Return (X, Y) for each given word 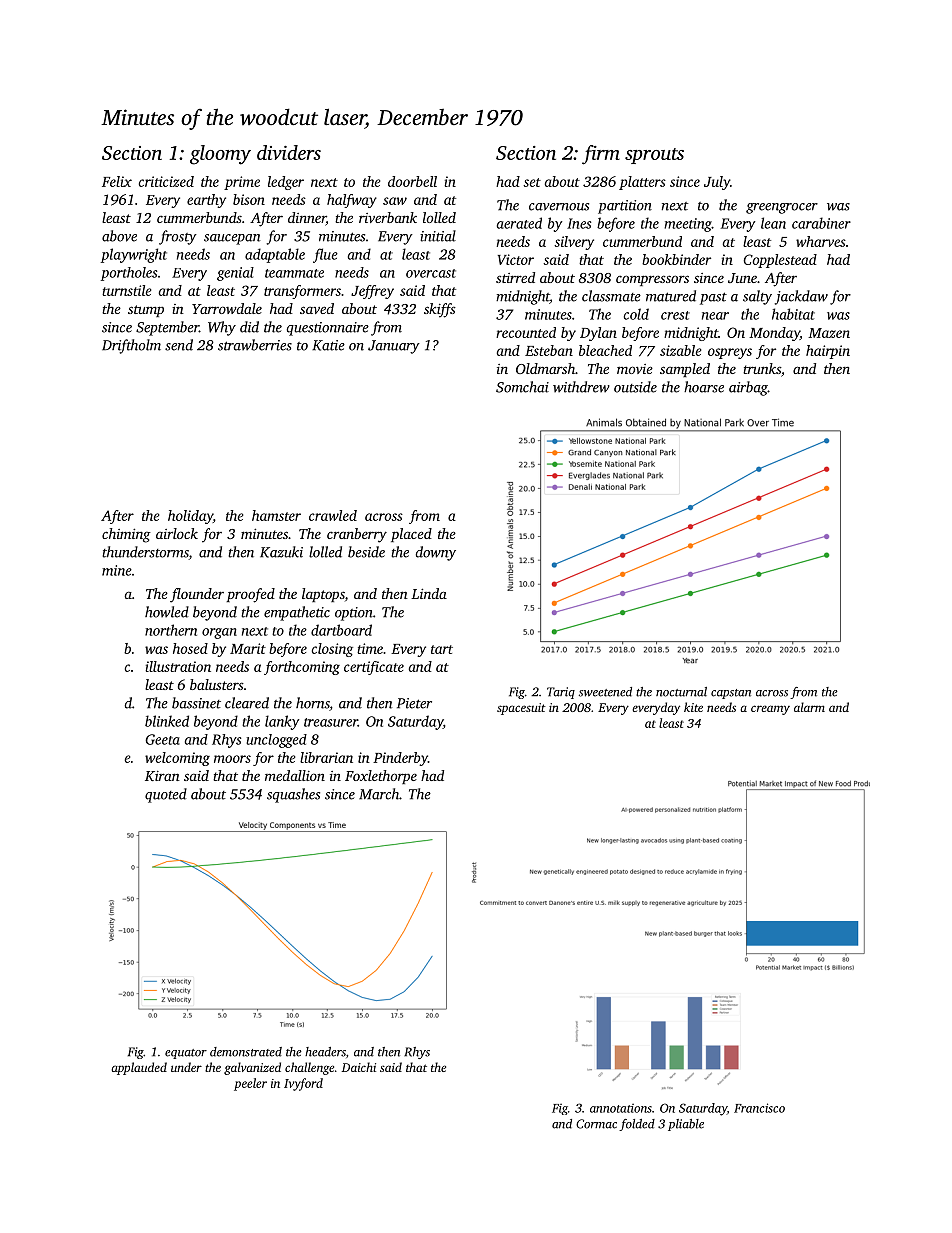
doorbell (412, 181)
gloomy (220, 155)
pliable (686, 1125)
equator (186, 1054)
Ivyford (303, 1084)
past (713, 298)
